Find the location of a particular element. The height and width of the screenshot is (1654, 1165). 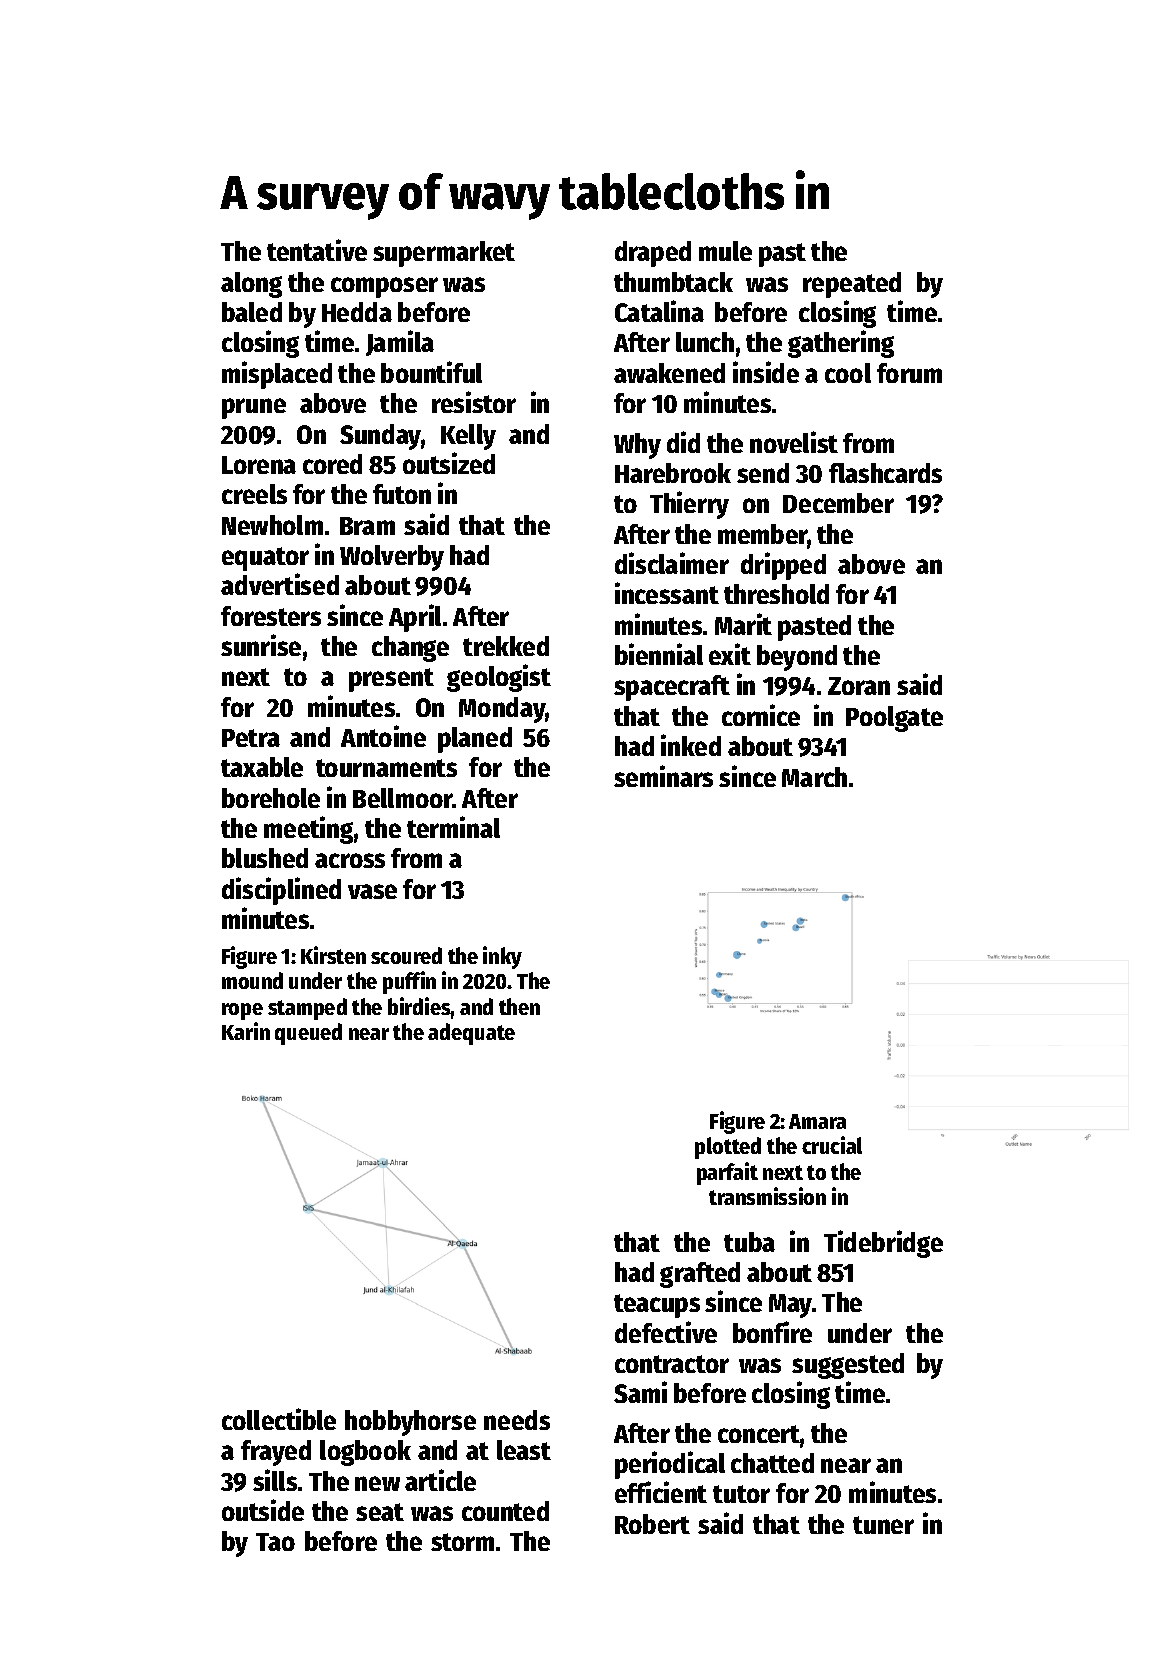

Harebrook is located at coordinates (673, 473).
